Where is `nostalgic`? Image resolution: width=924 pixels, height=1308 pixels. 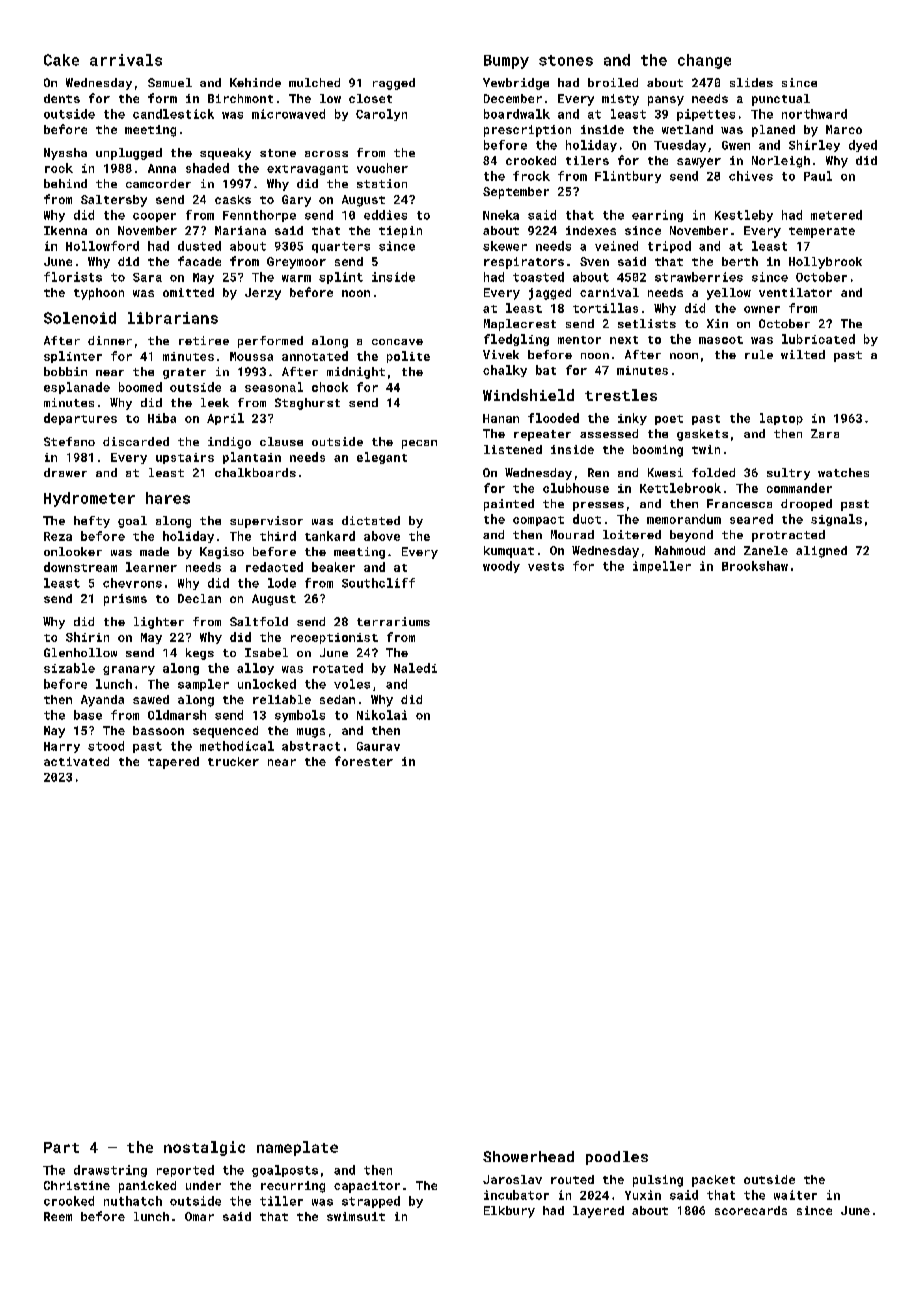
nostalgic is located at coordinates (204, 1148).
